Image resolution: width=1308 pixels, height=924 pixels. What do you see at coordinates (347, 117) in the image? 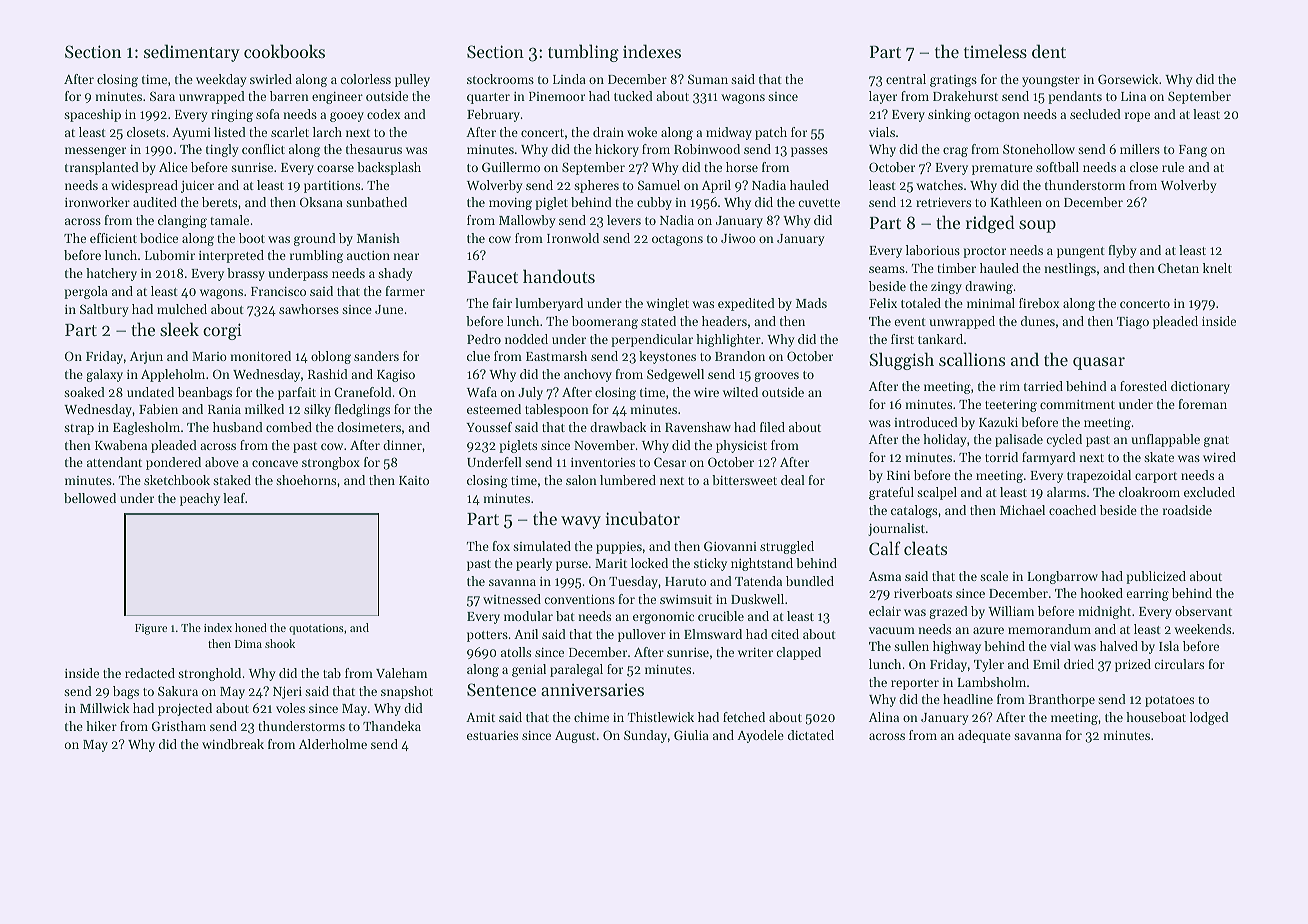
I see `gooey` at bounding box center [347, 117].
